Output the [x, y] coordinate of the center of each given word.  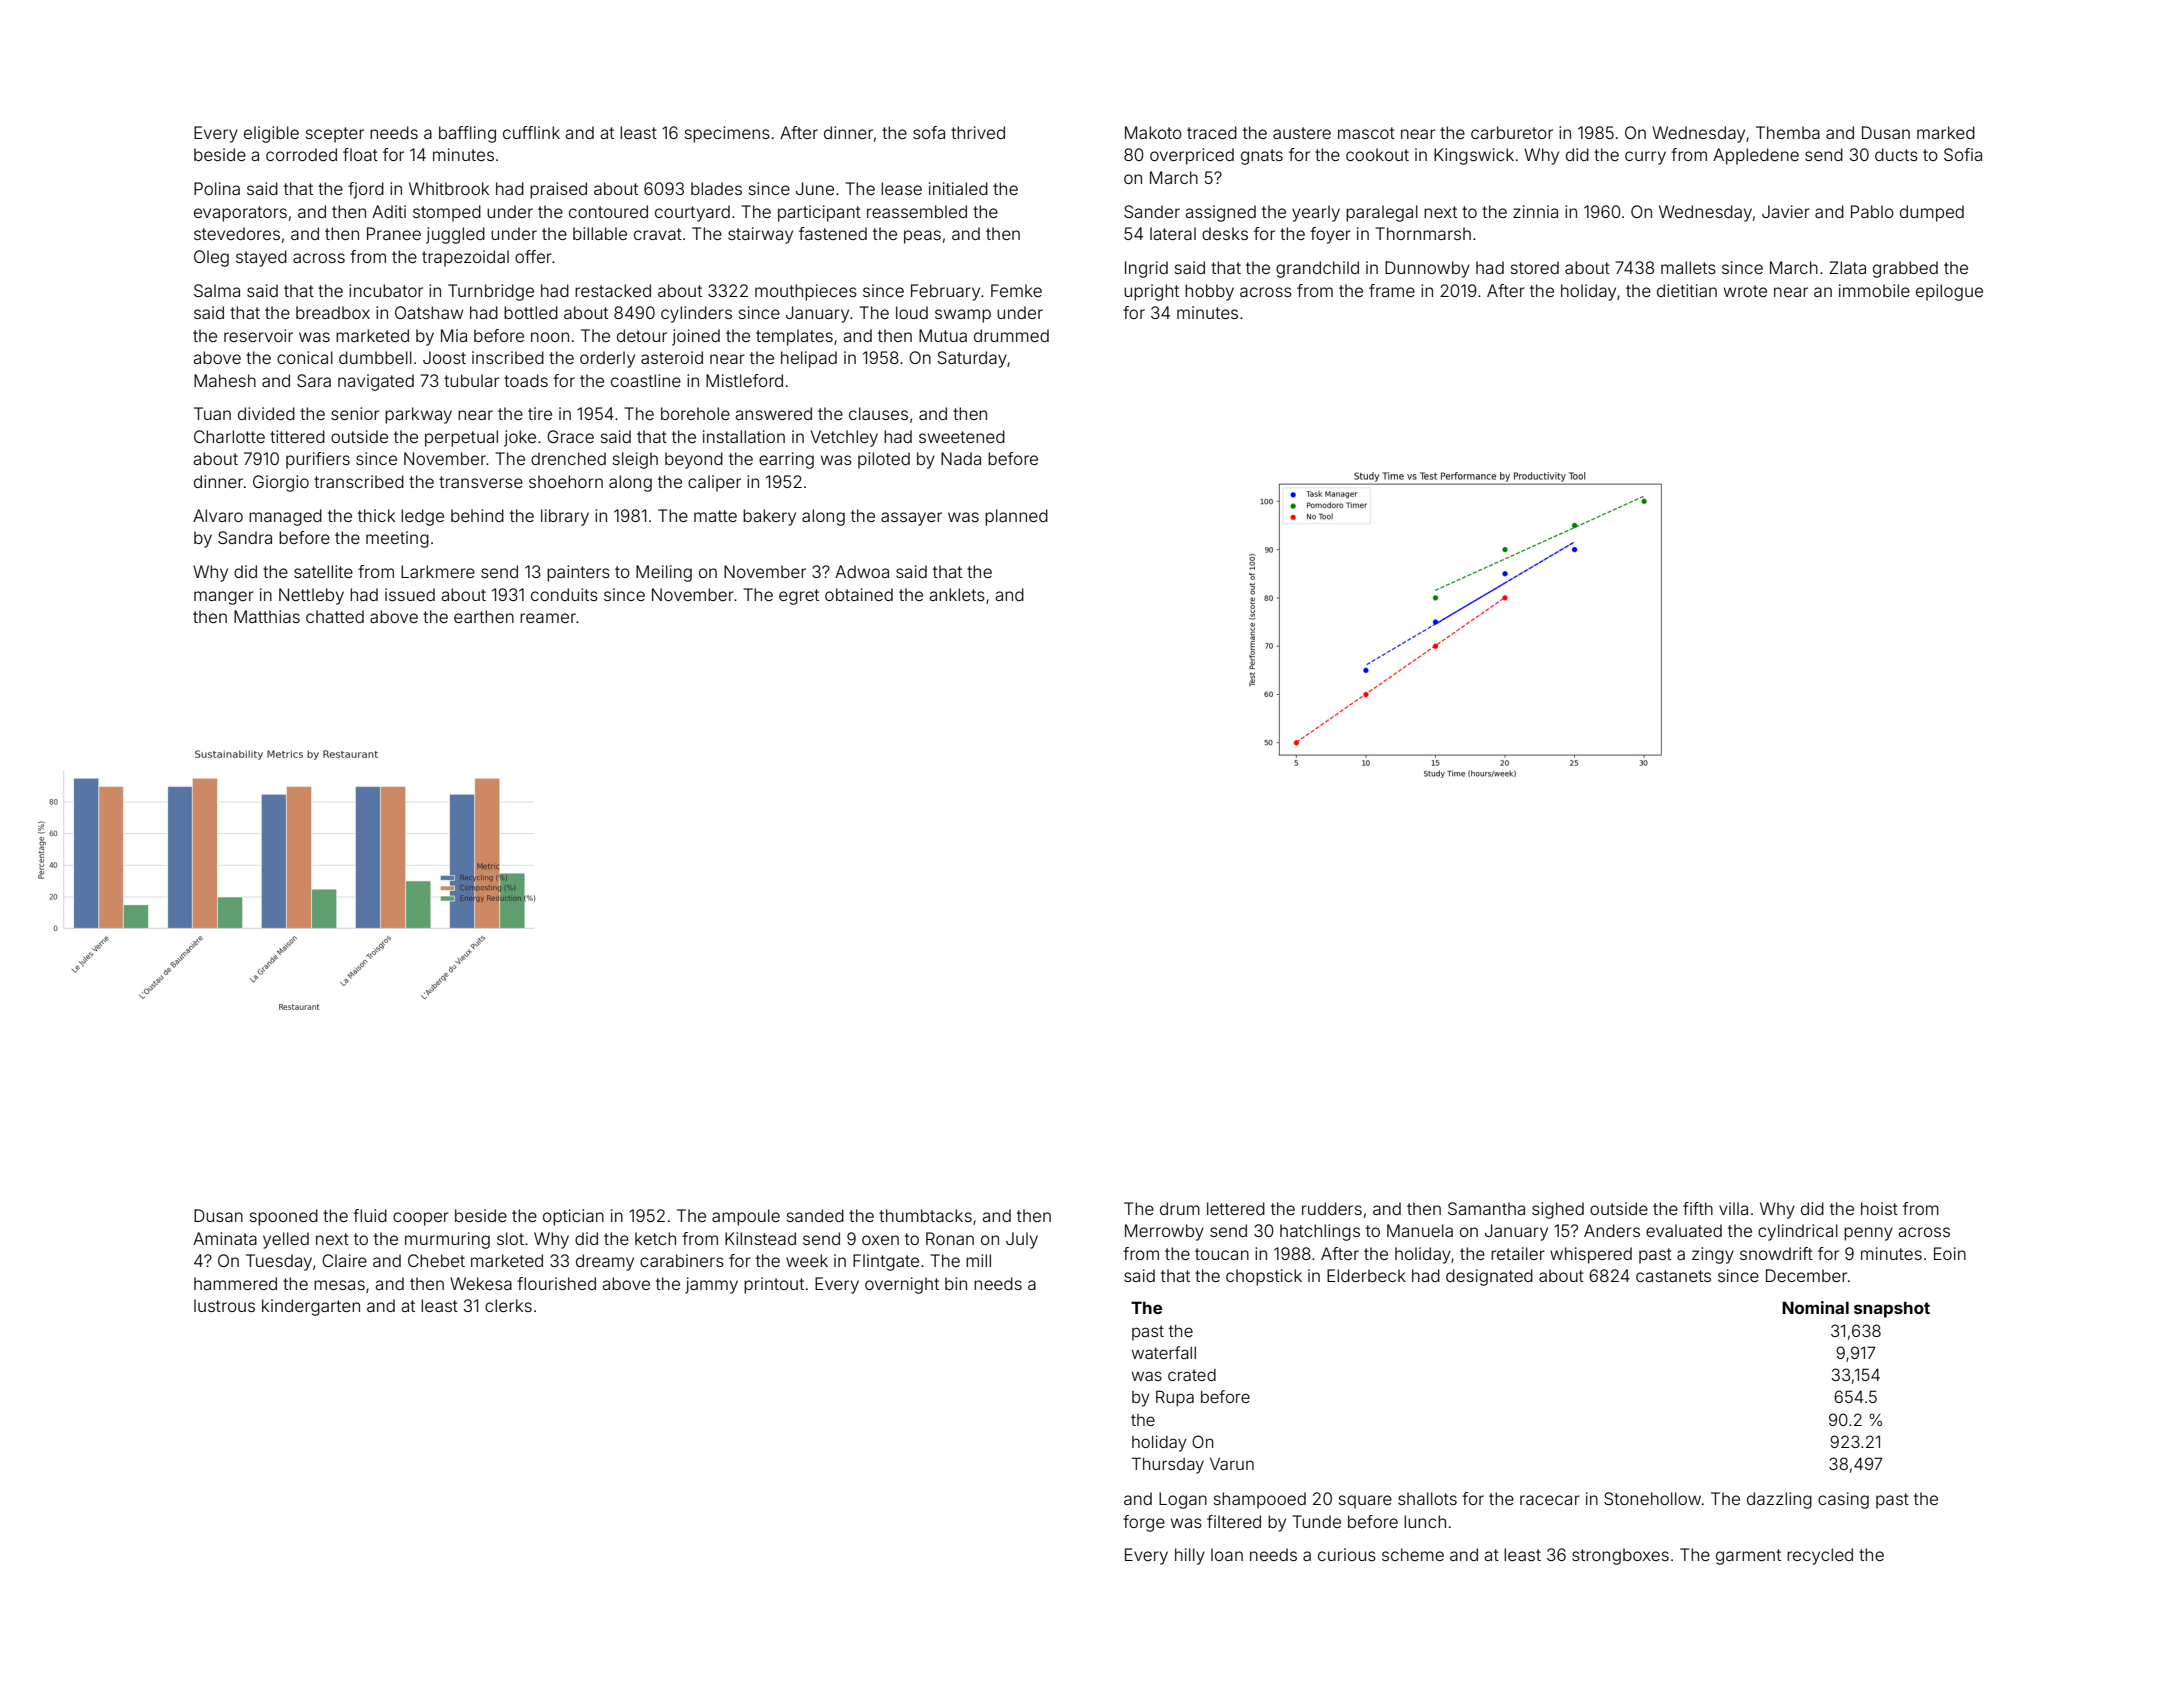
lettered [1236, 1208]
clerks [508, 1305]
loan [1227, 1554]
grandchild [1317, 269]
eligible [271, 134]
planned [1016, 517]
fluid [370, 1215]
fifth [1698, 1208]
